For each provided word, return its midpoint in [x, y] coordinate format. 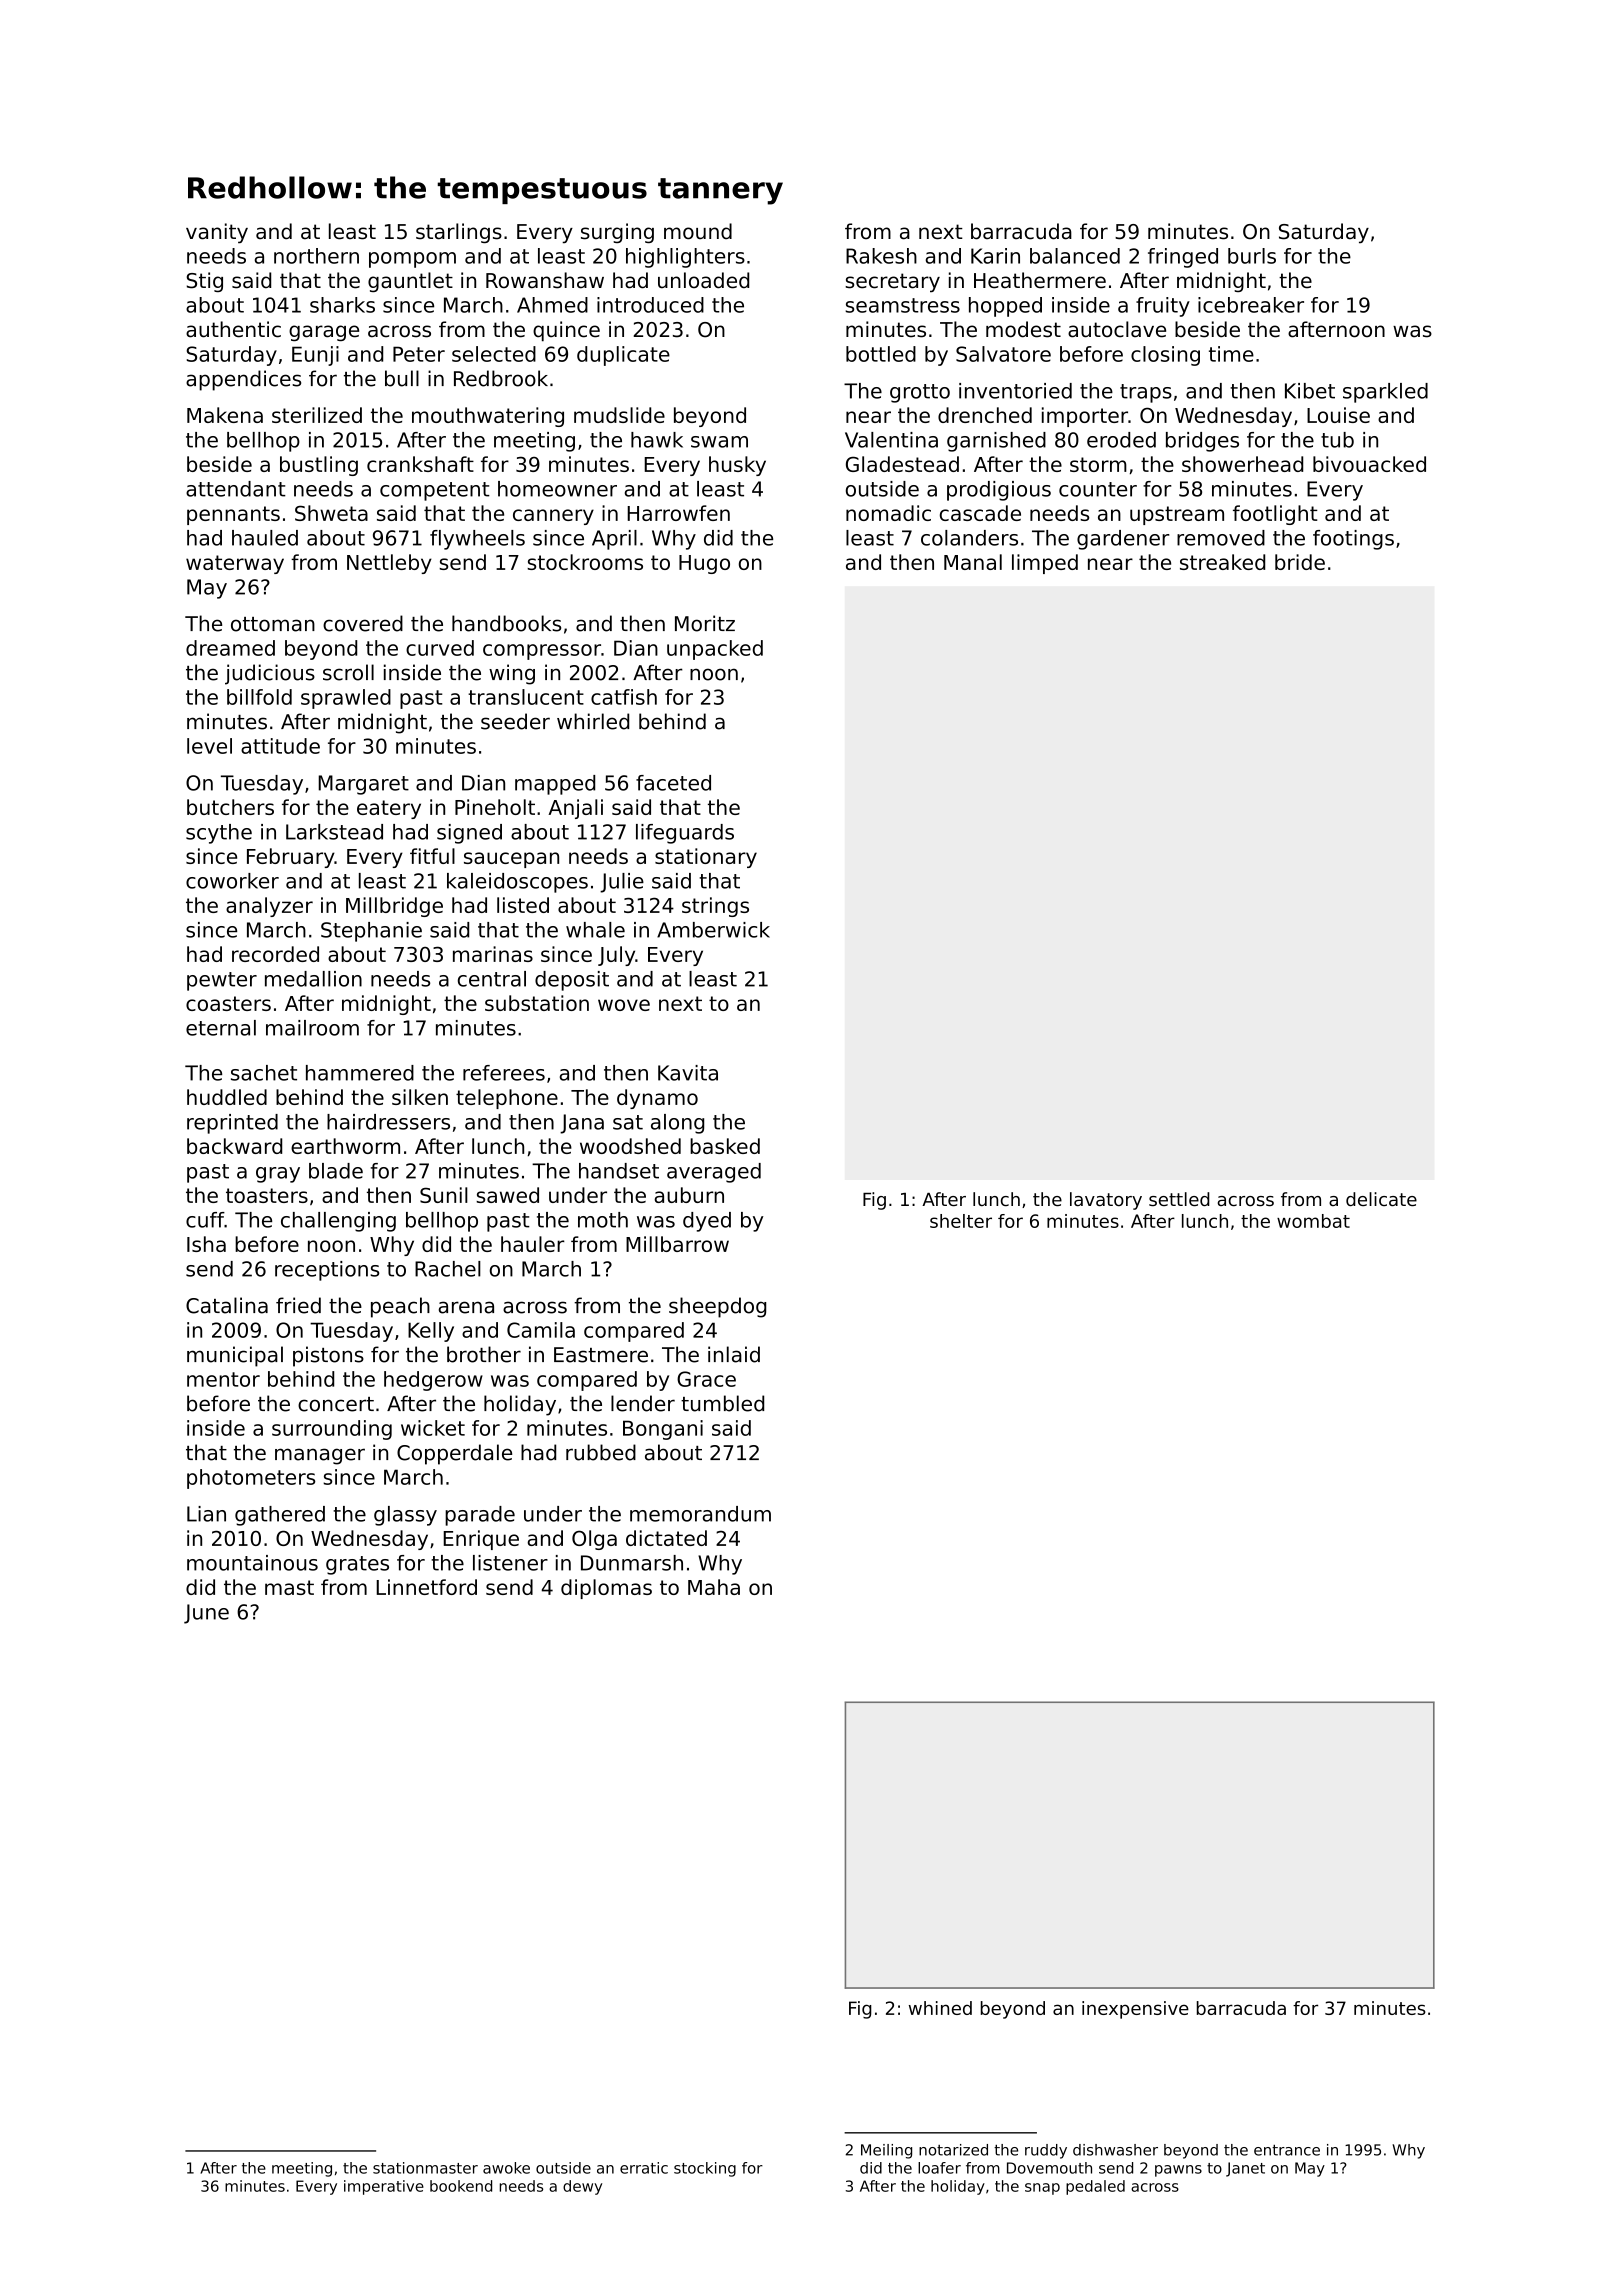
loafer [939, 2168]
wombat [1313, 1221]
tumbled [722, 1403]
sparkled [1385, 393]
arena [466, 1307]
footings [1353, 540]
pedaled [1095, 2187]
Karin [995, 256]
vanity [217, 233]
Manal [973, 562]
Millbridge [394, 907]
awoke [506, 2168]
